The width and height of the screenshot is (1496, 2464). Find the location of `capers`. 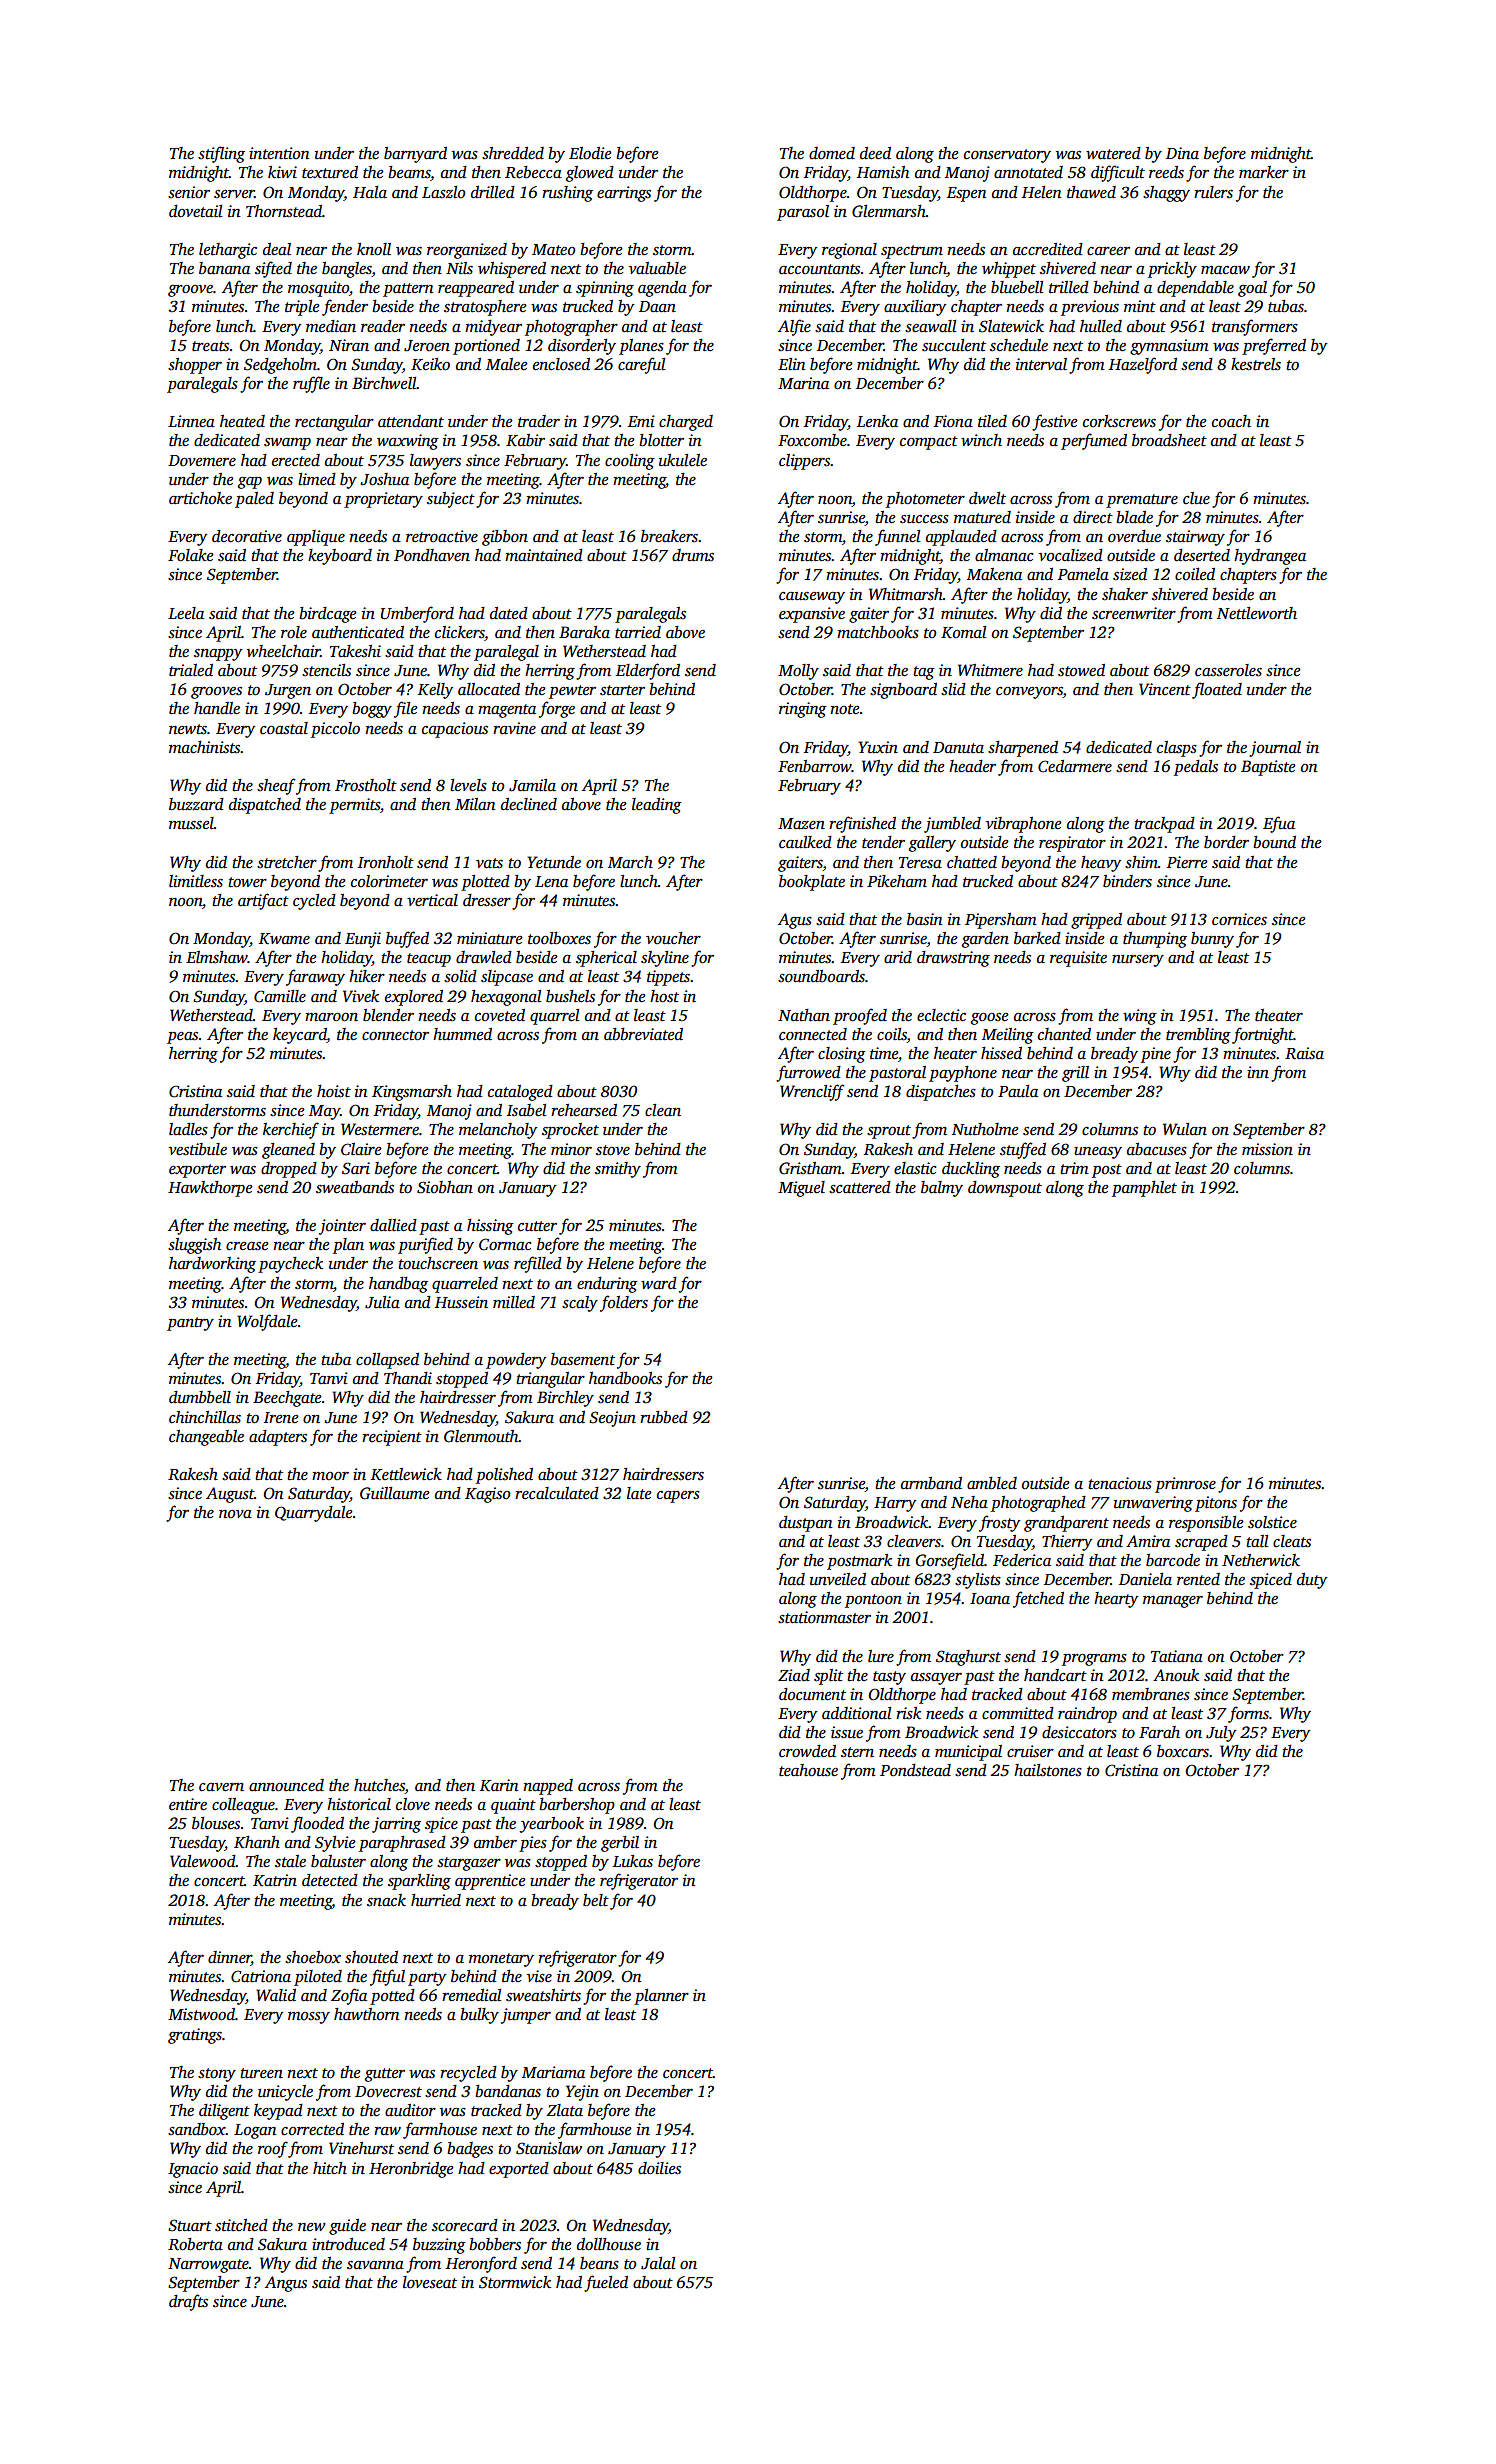

capers is located at coordinates (678, 1497).
